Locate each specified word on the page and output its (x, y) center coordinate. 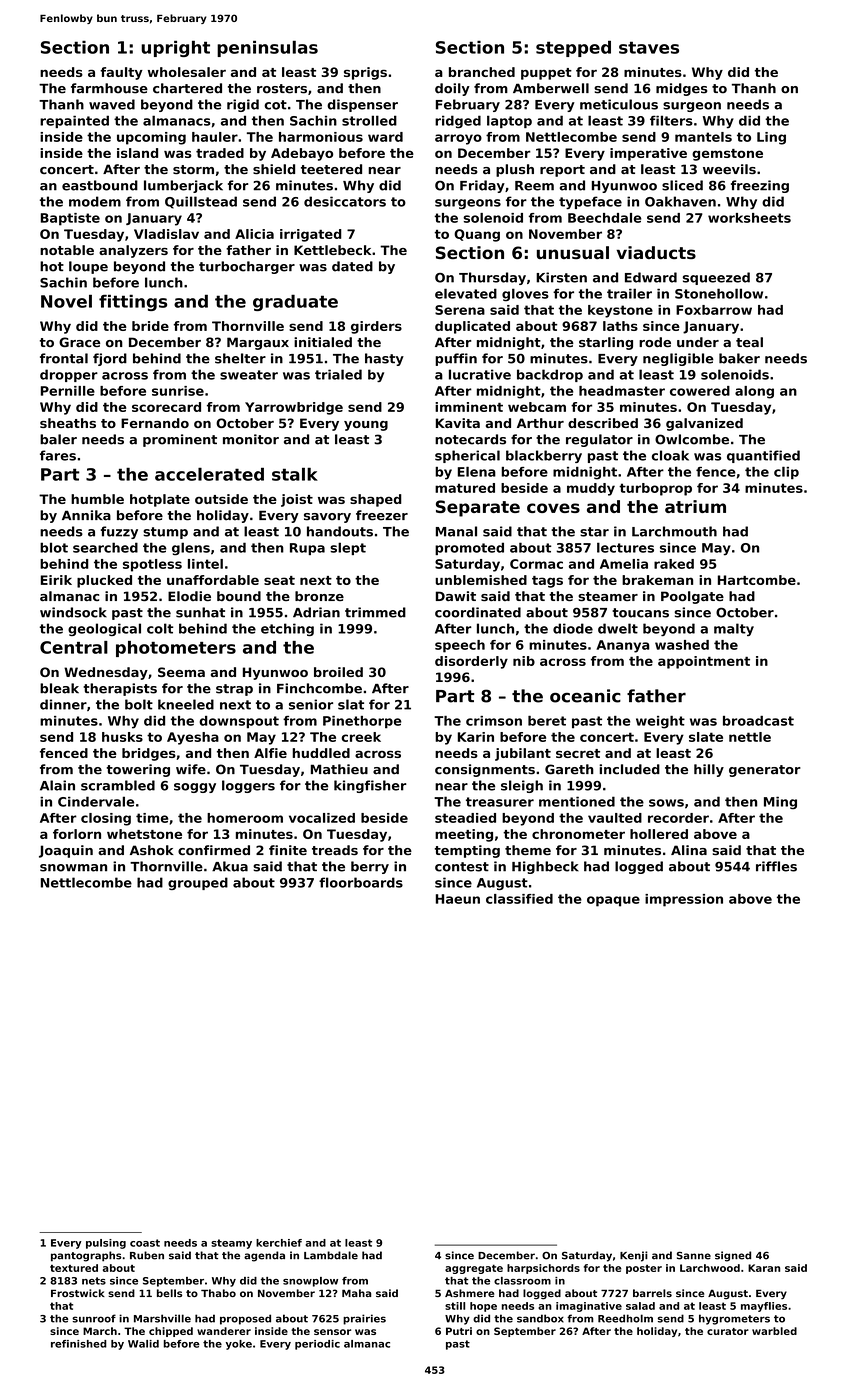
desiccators (345, 201)
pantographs (86, 1256)
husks (122, 737)
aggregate (474, 1269)
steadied (465, 818)
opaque (613, 901)
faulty (121, 73)
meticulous (619, 104)
